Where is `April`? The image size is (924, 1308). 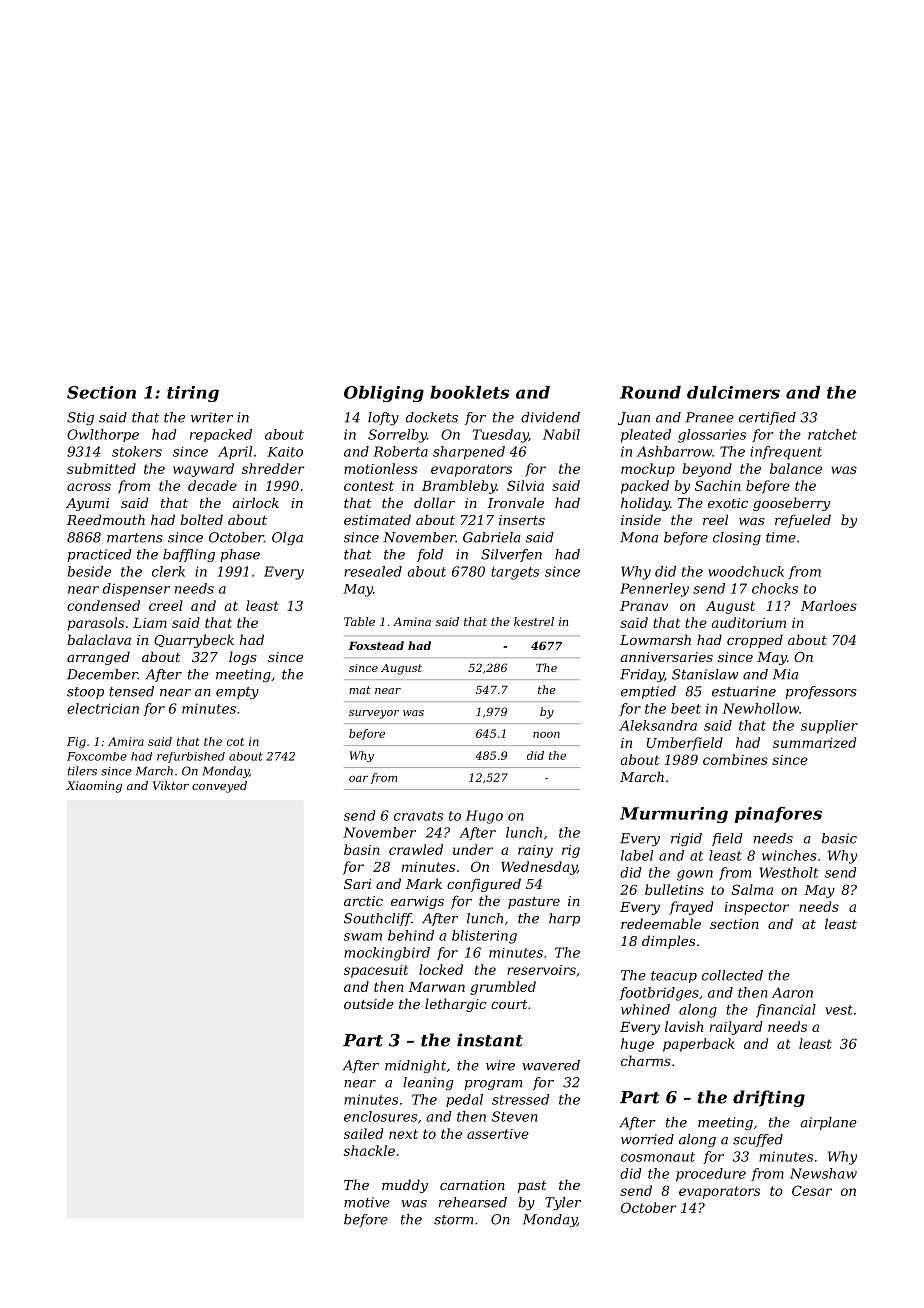
April is located at coordinates (235, 452).
